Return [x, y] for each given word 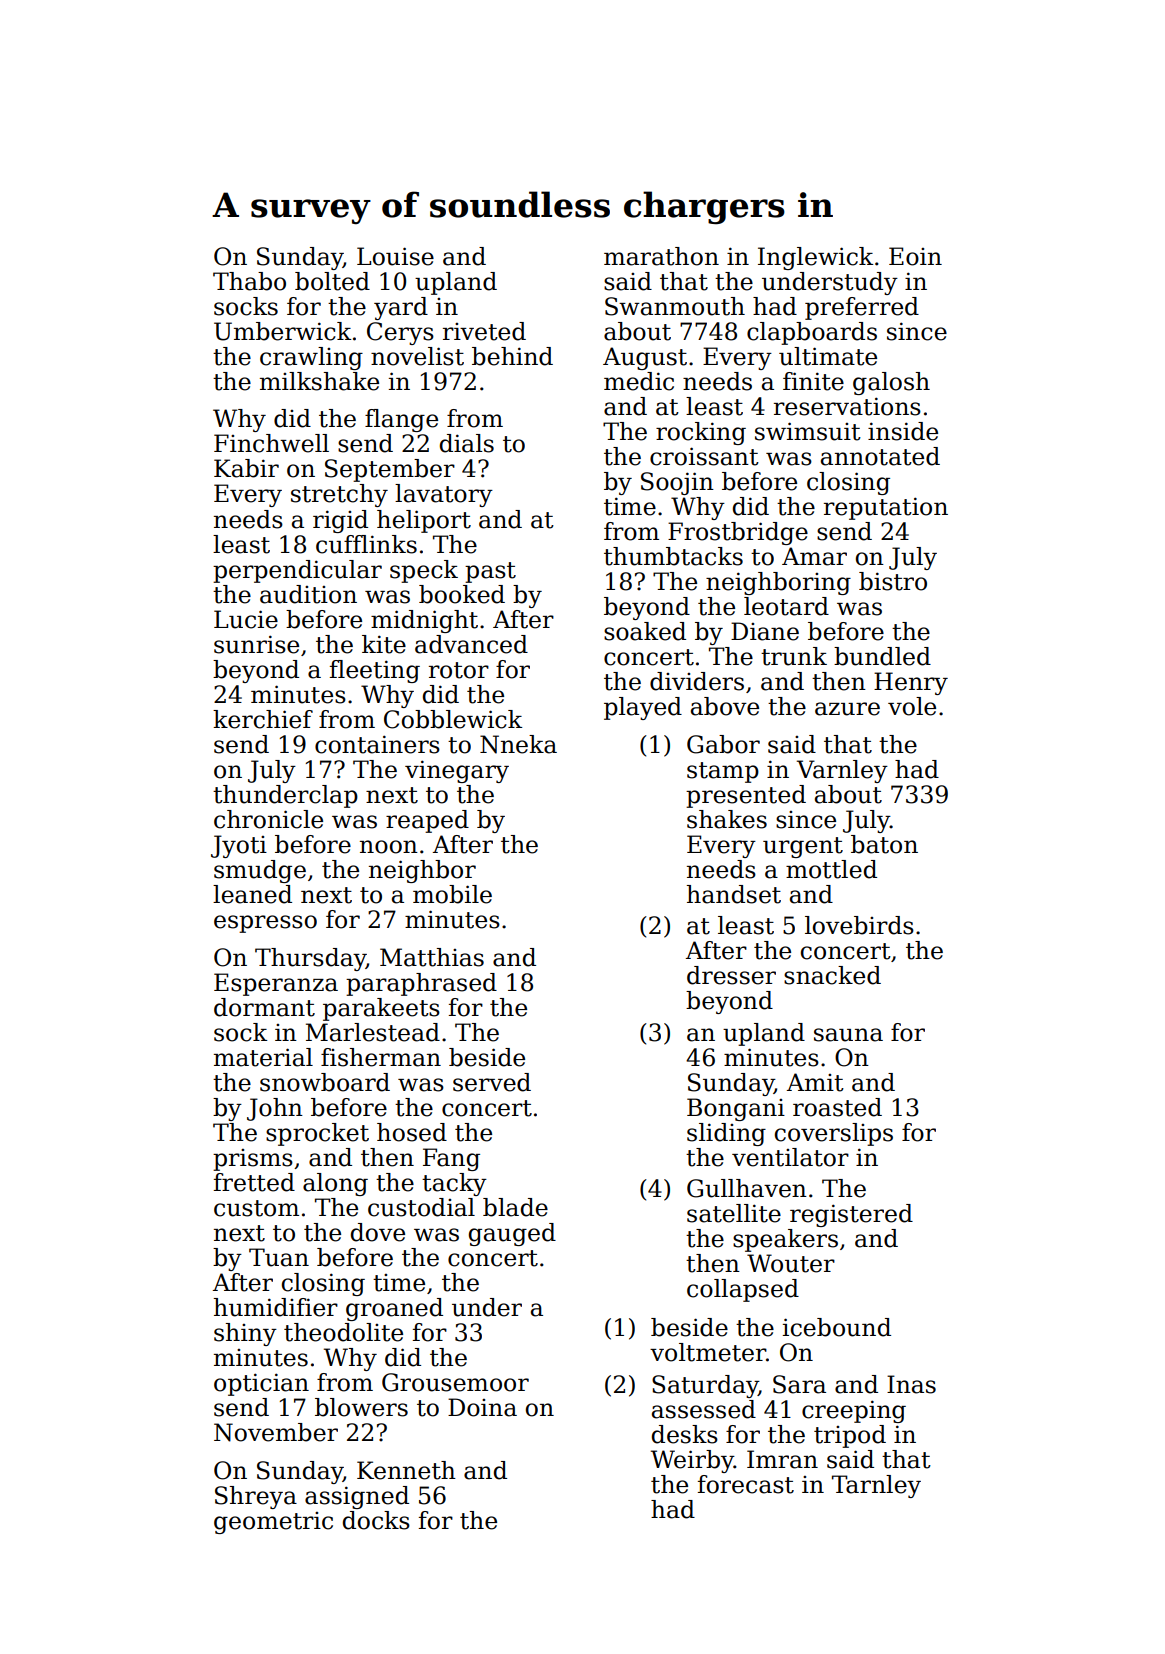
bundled [882, 656]
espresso [265, 924]
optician [261, 1384]
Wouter [791, 1263]
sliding [726, 1134]
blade [515, 1207]
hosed [412, 1132]
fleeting [375, 671]
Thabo [249, 281]
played [643, 708]
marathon [661, 256]
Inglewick [815, 258]
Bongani [736, 1109]
